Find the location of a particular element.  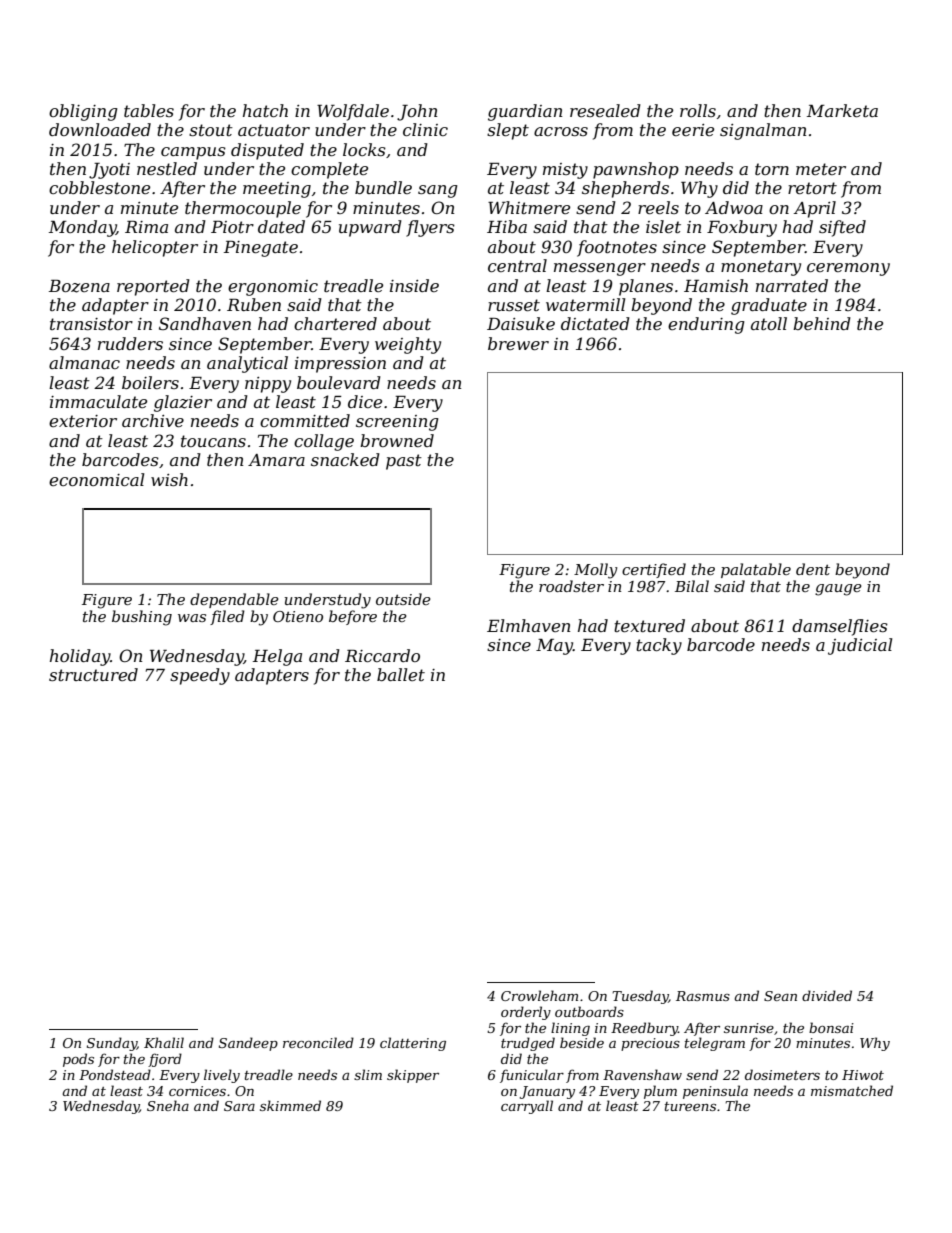

Sneha is located at coordinates (168, 1105).
